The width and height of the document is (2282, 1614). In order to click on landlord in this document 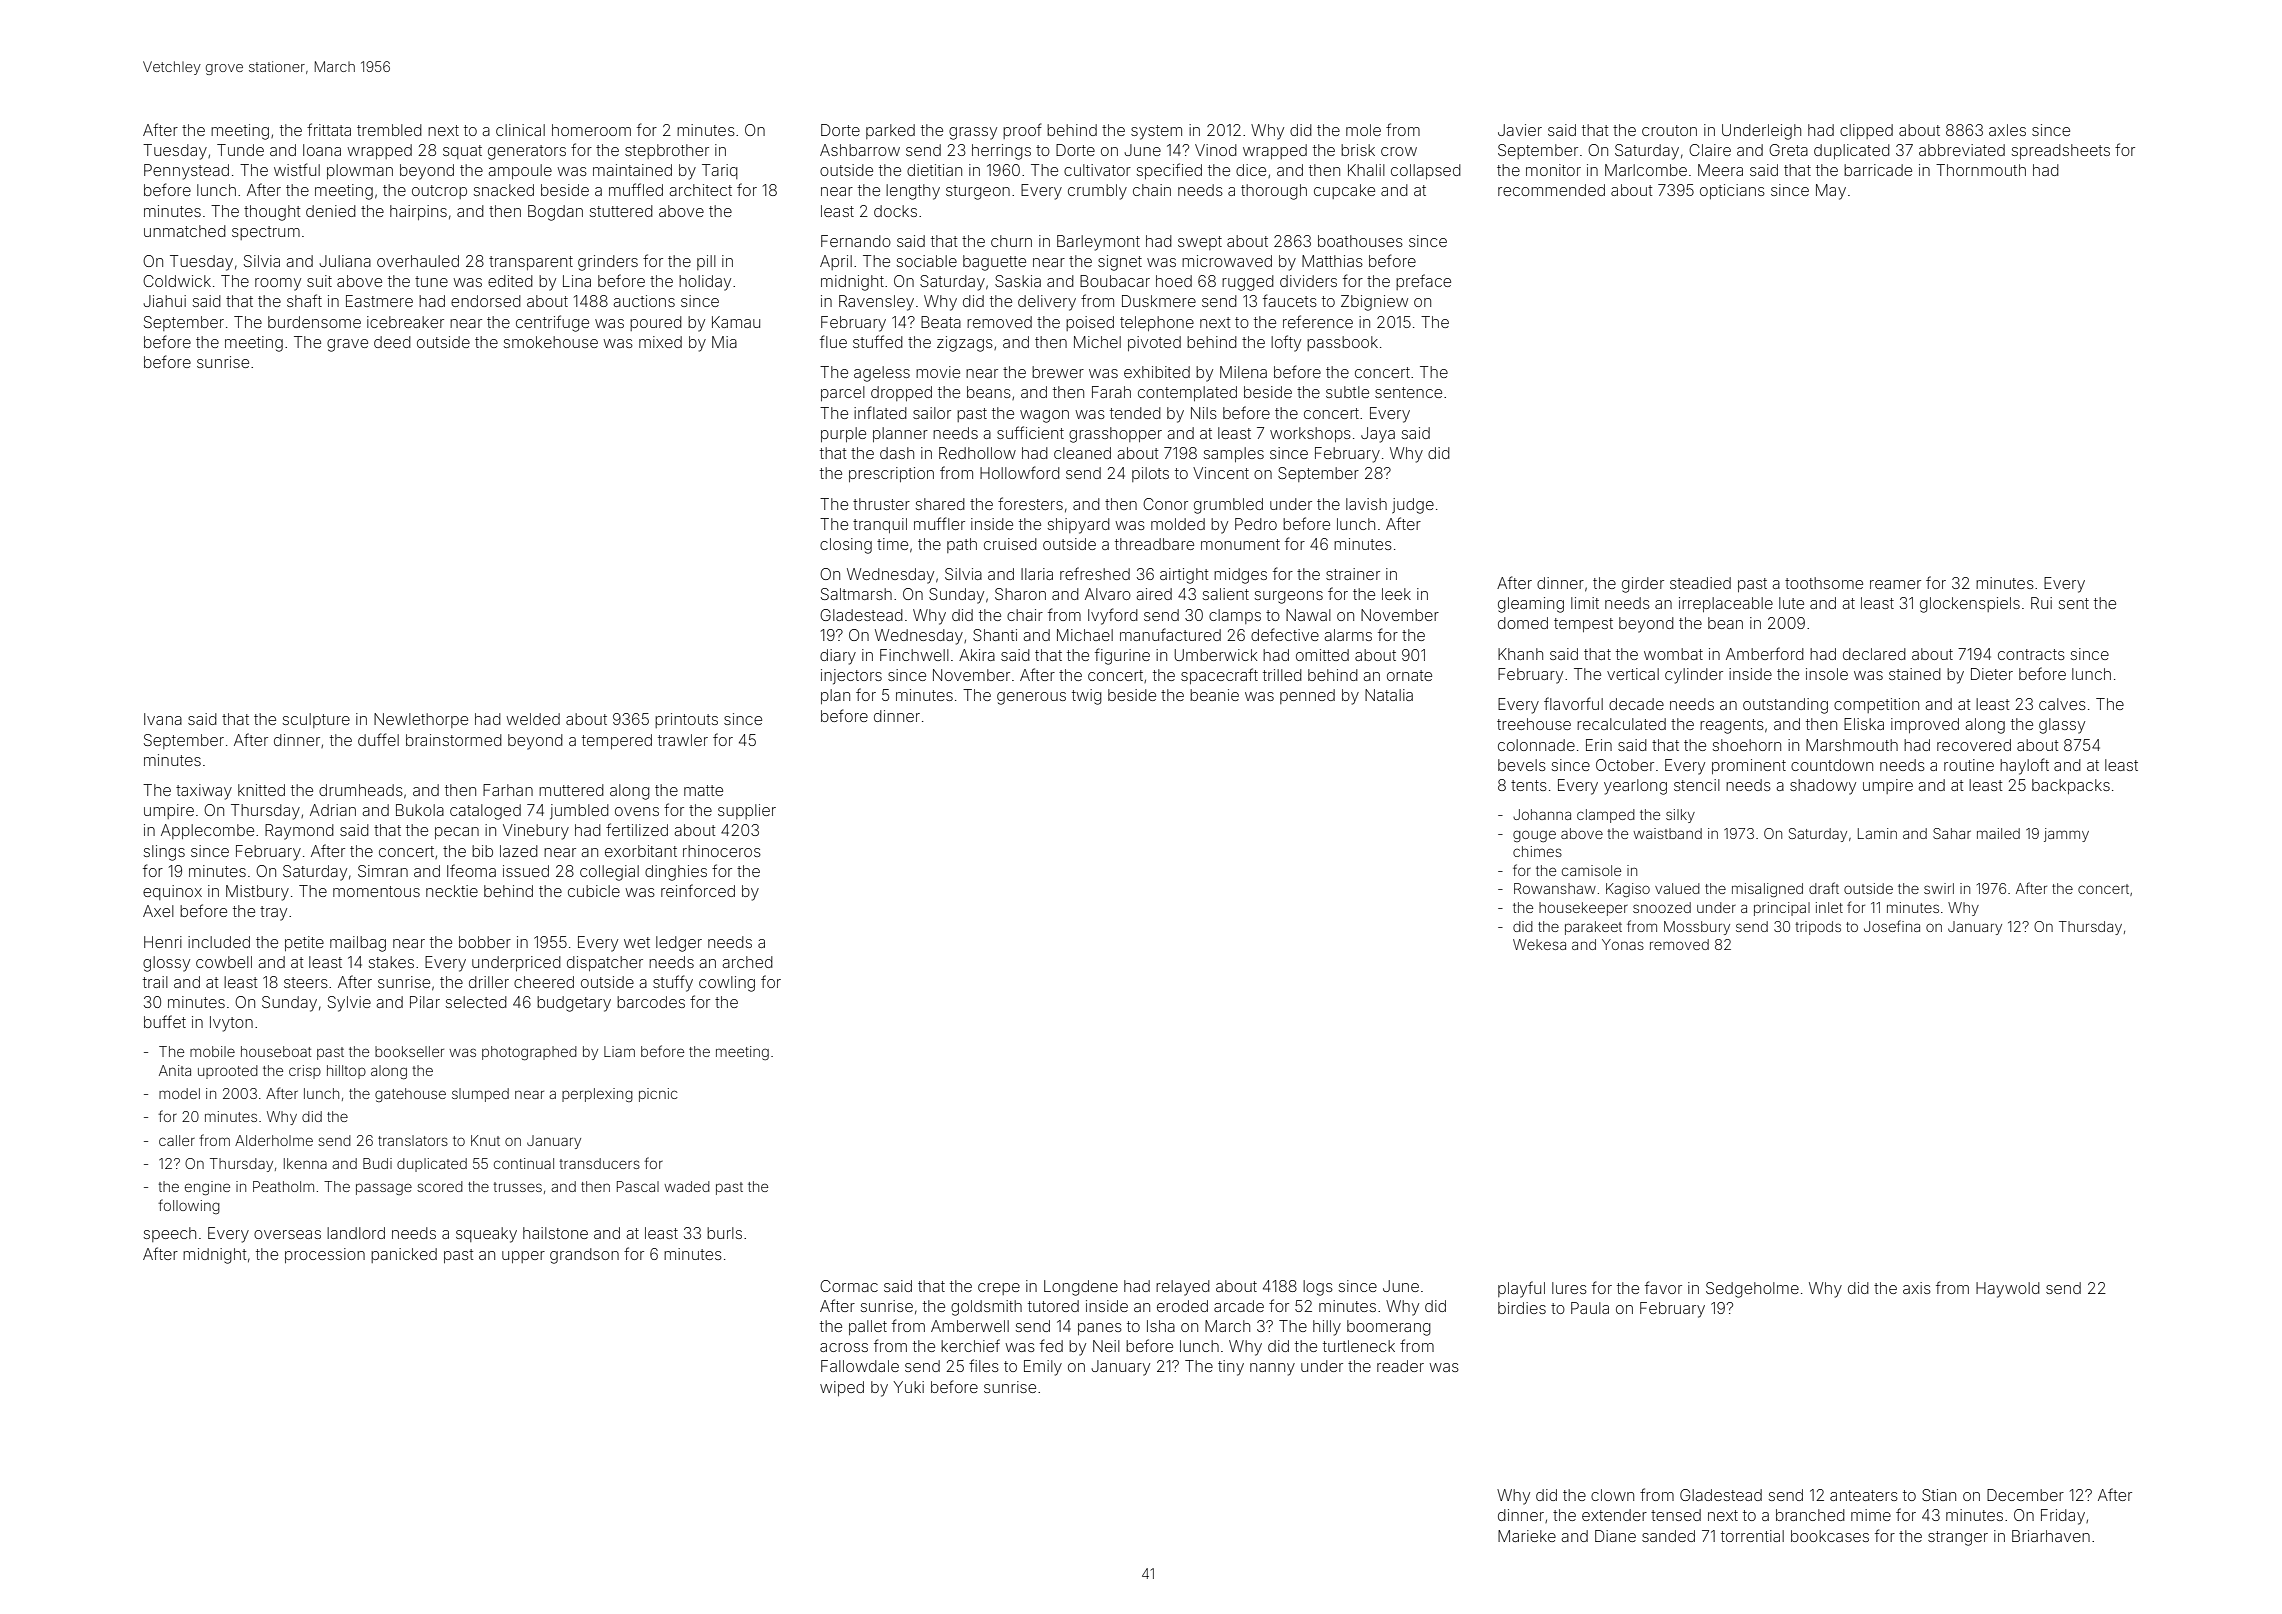, I will do `click(356, 1233)`.
